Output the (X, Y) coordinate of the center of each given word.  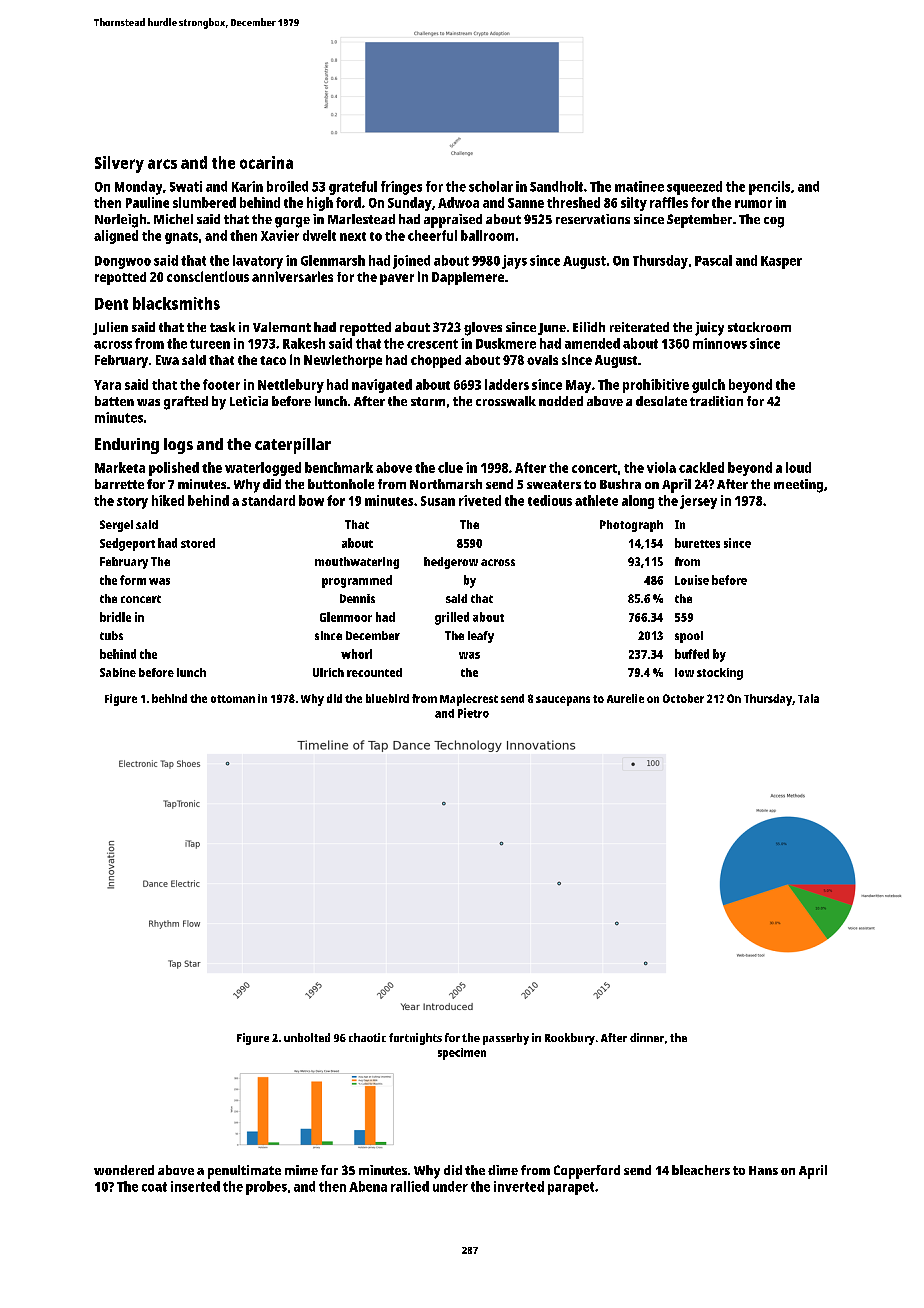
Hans (763, 1170)
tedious (550, 500)
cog (774, 222)
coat (154, 1187)
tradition (716, 401)
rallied (410, 1186)
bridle (115, 617)
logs (178, 446)
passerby (506, 1039)
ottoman (233, 699)
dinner (647, 1037)
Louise (692, 580)
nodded (561, 401)
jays (514, 262)
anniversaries (292, 276)
